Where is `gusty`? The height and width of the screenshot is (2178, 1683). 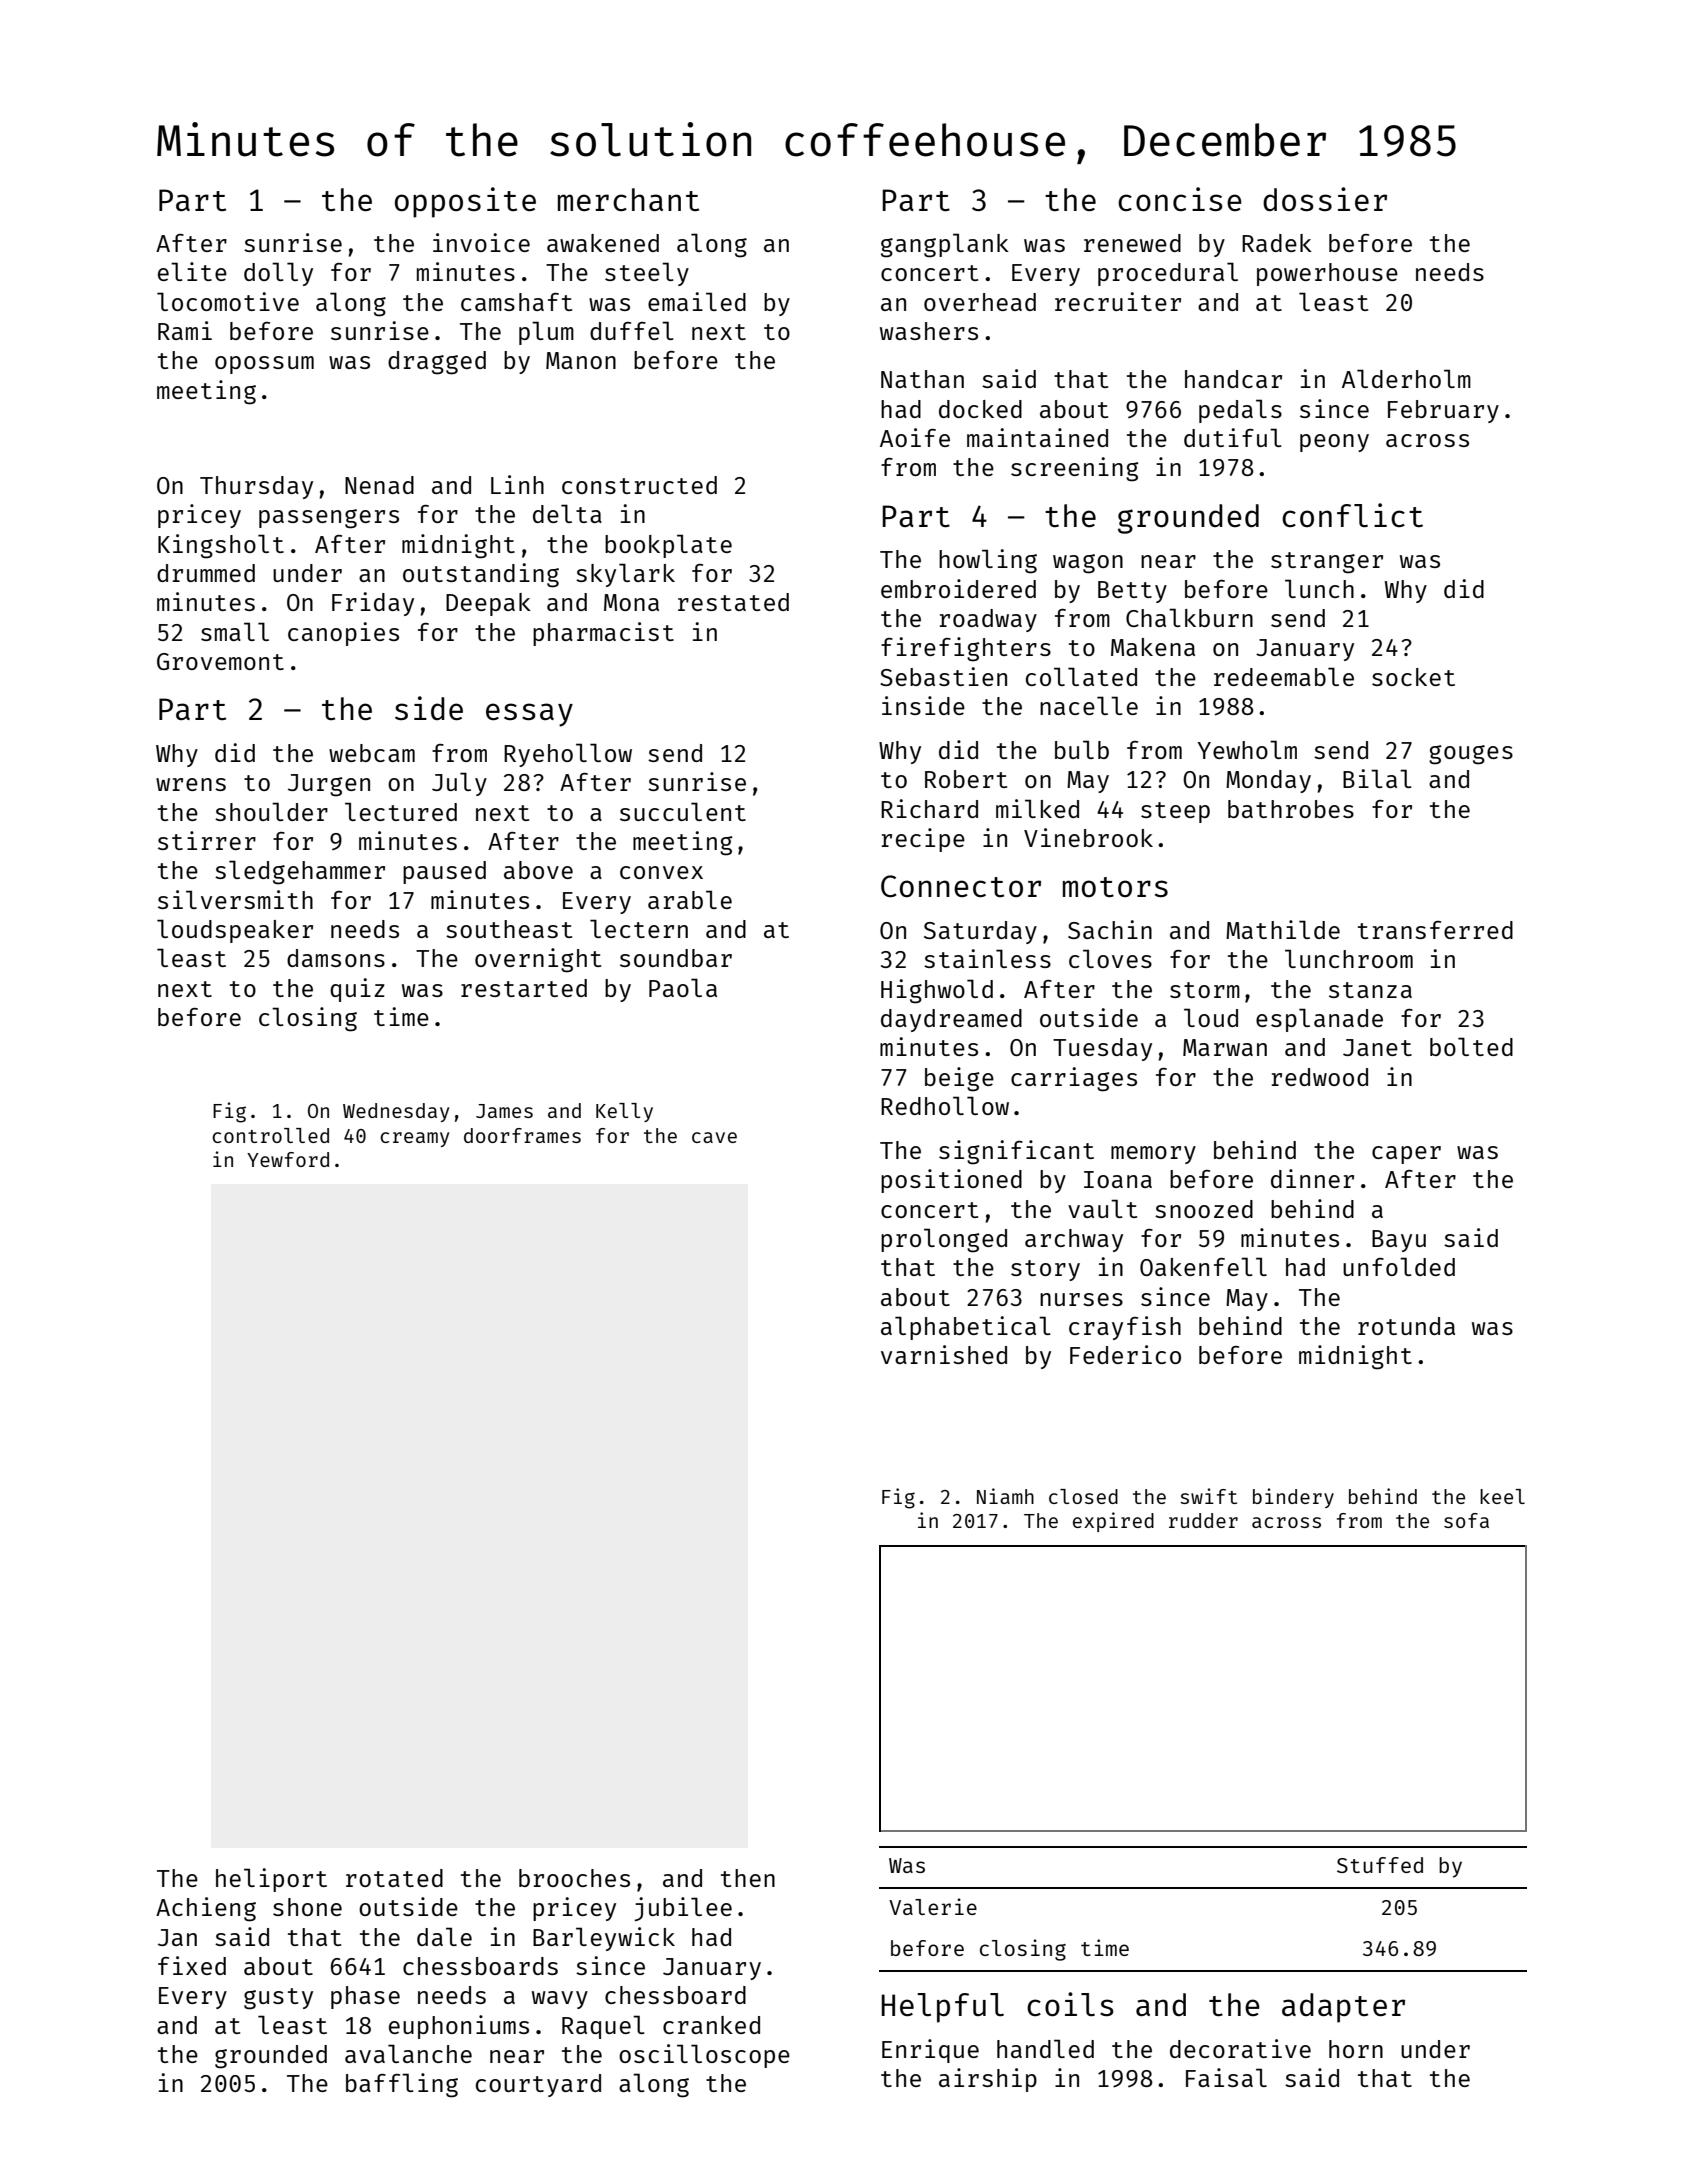
gusty is located at coordinates (278, 1999).
